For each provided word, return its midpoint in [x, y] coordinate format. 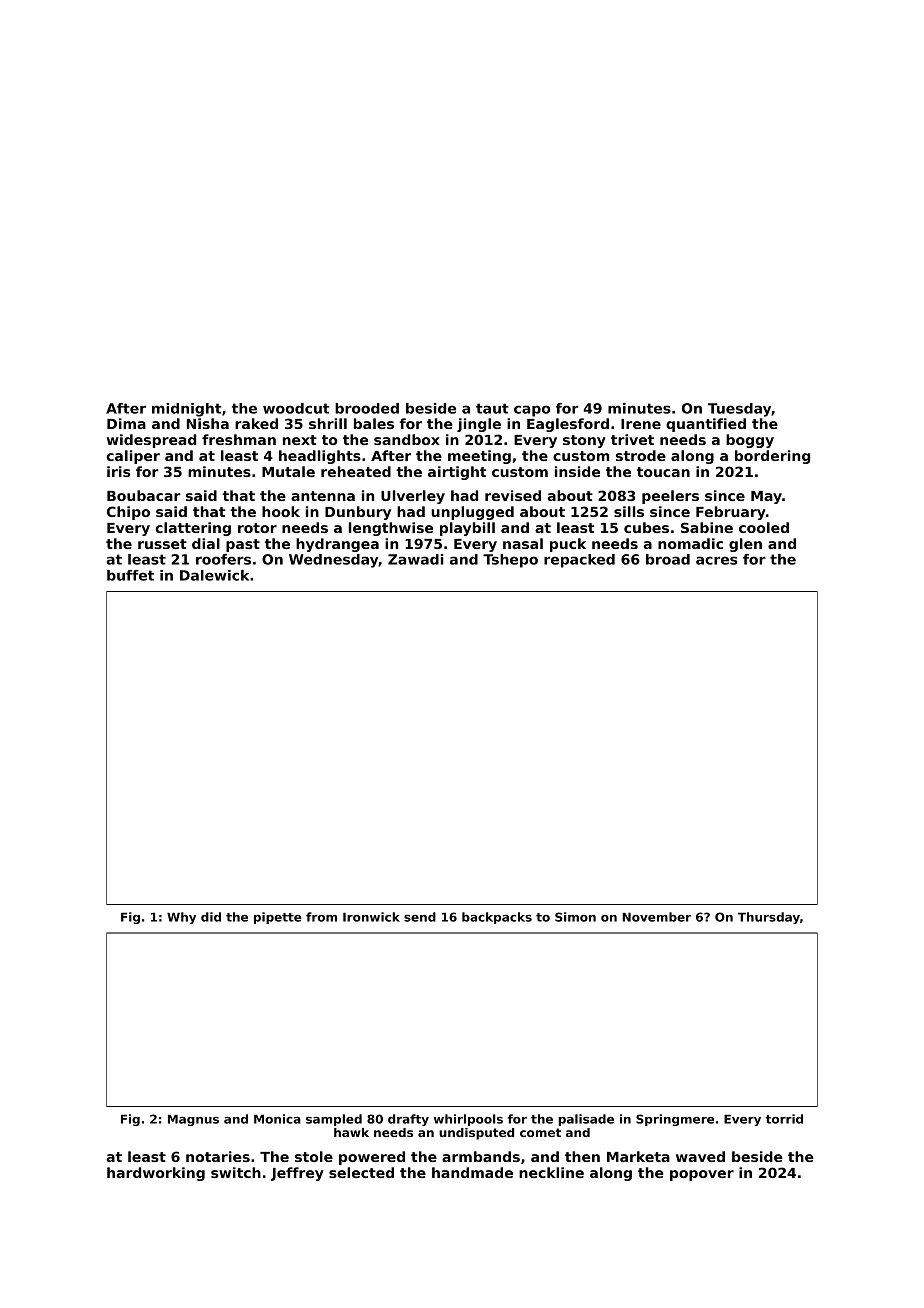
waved [700, 1156]
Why [181, 918]
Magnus [193, 1120]
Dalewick [214, 575]
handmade [472, 1172]
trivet [632, 439]
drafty [408, 1120]
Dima [126, 423]
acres [716, 560]
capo [532, 411]
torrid [784, 1119]
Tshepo [510, 561]
